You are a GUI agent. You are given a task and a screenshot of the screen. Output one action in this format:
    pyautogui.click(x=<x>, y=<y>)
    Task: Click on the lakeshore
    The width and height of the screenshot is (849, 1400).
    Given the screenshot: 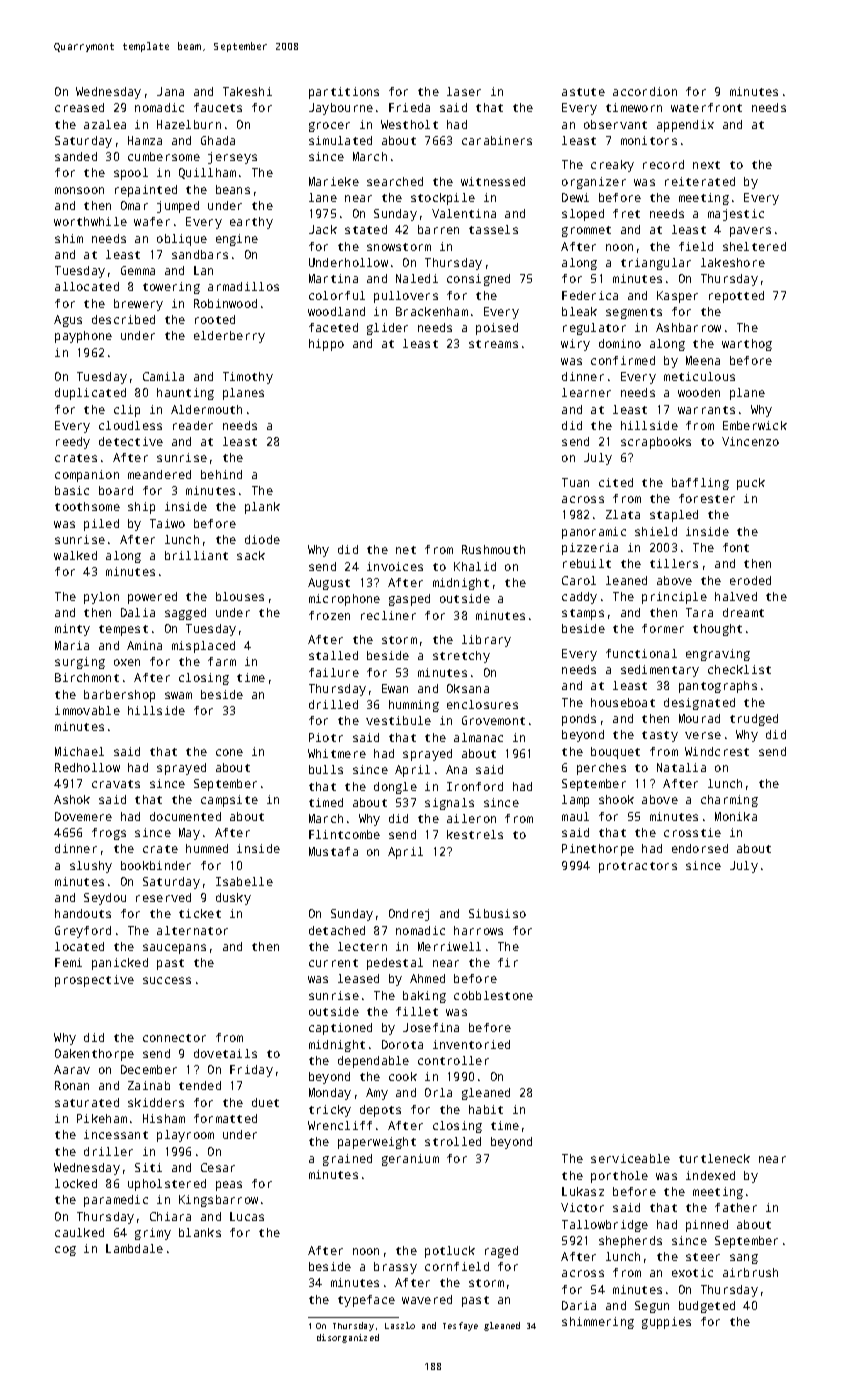 What is the action you would take?
    pyautogui.click(x=733, y=262)
